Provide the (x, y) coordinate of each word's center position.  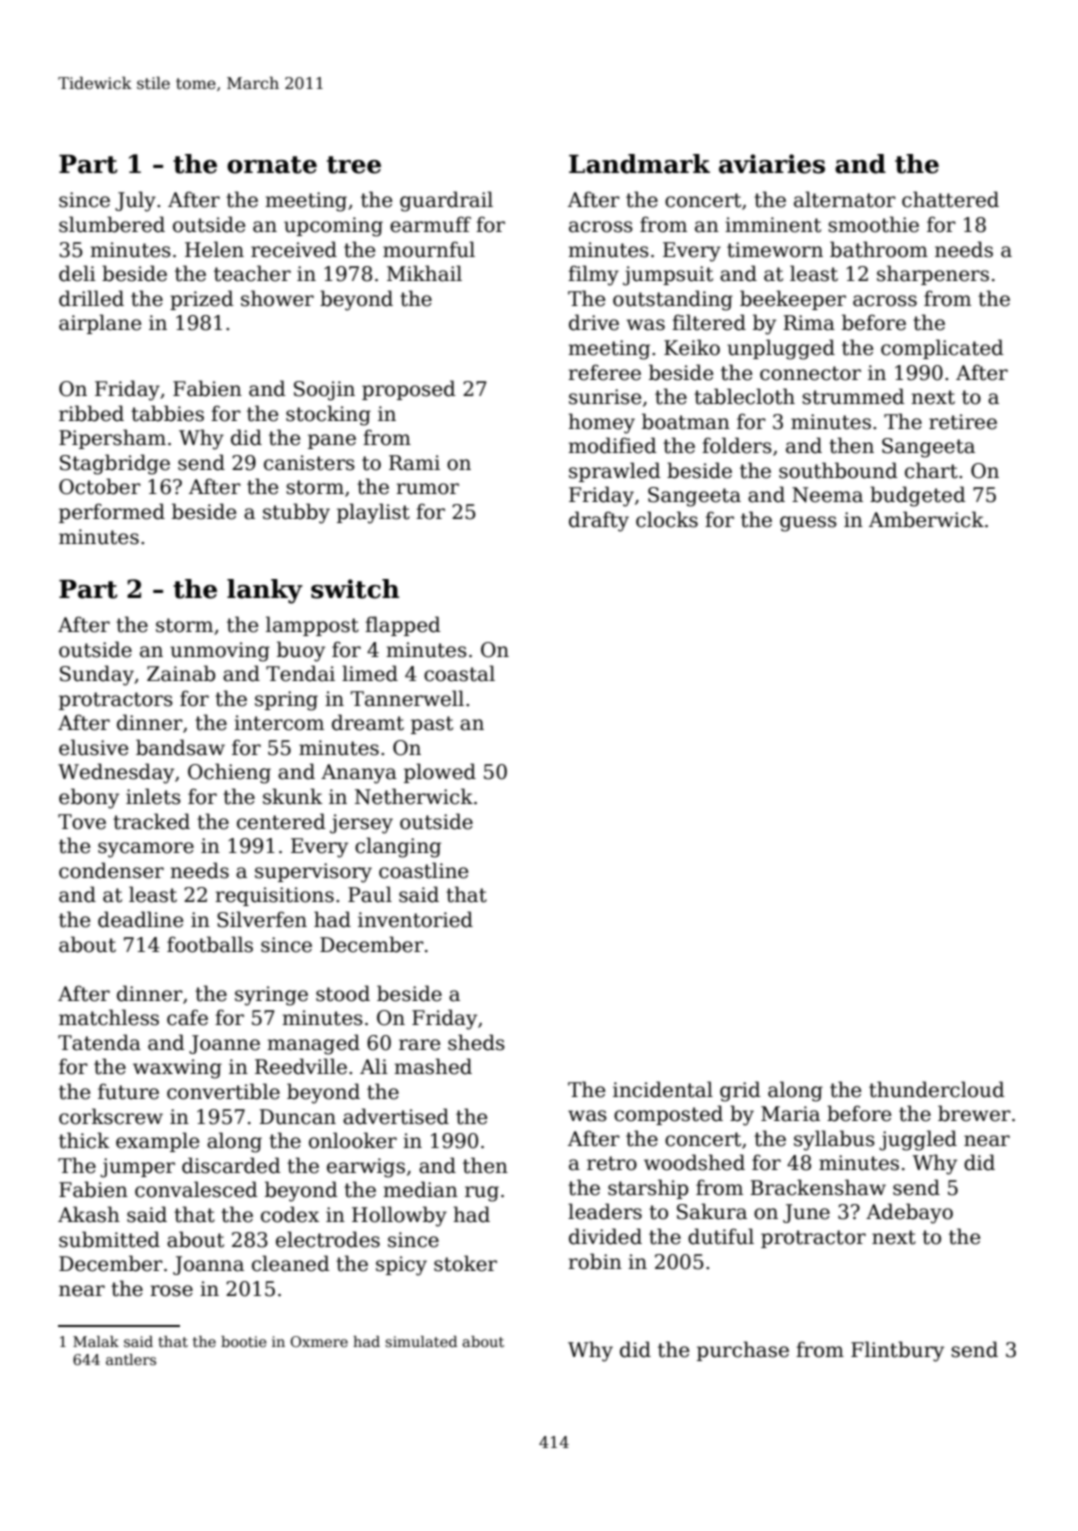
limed (370, 673)
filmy (593, 275)
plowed (440, 773)
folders (737, 445)
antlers (131, 1359)
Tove (82, 822)
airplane (100, 324)
